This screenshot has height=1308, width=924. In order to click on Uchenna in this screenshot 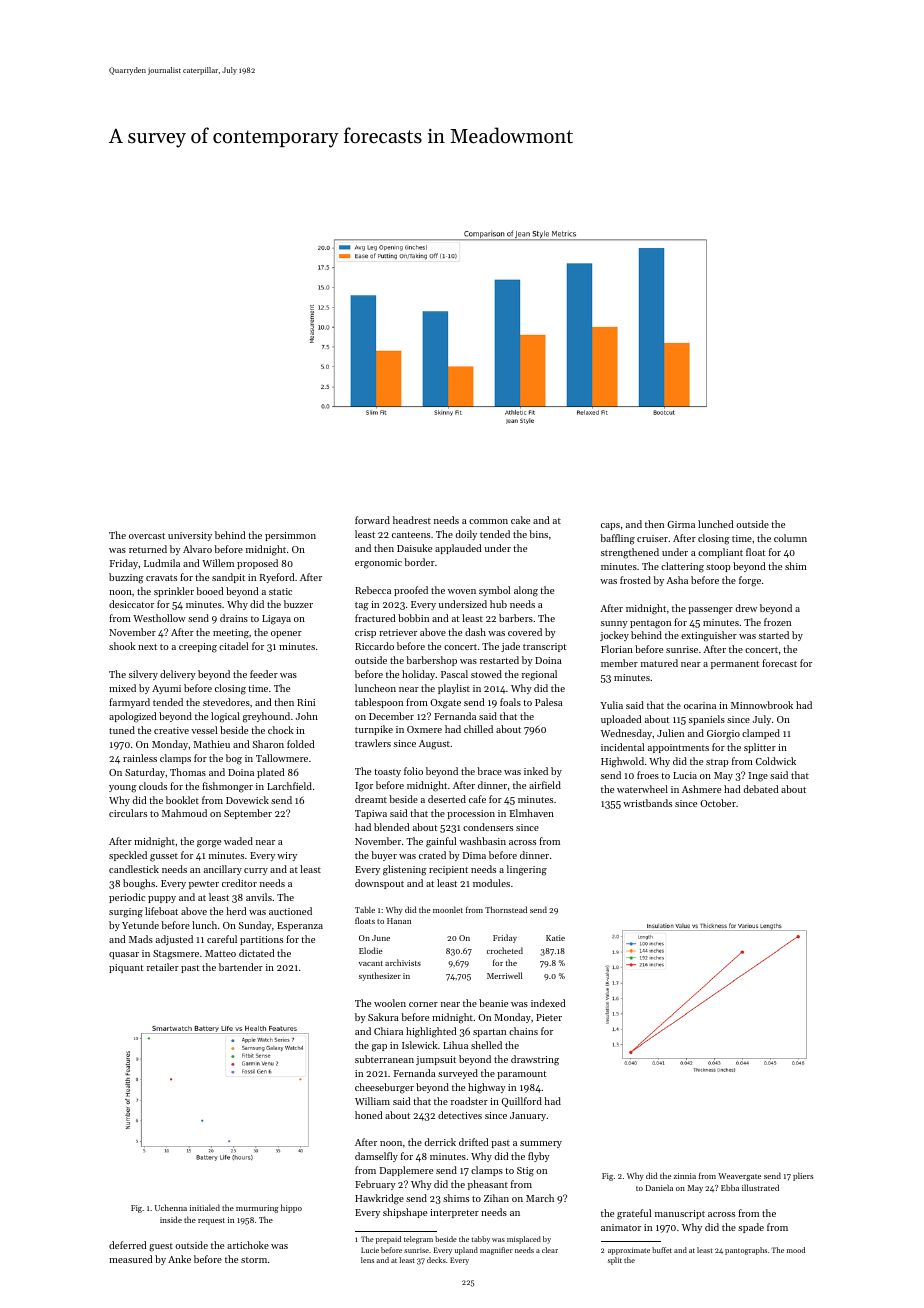, I will do `click(171, 1207)`.
